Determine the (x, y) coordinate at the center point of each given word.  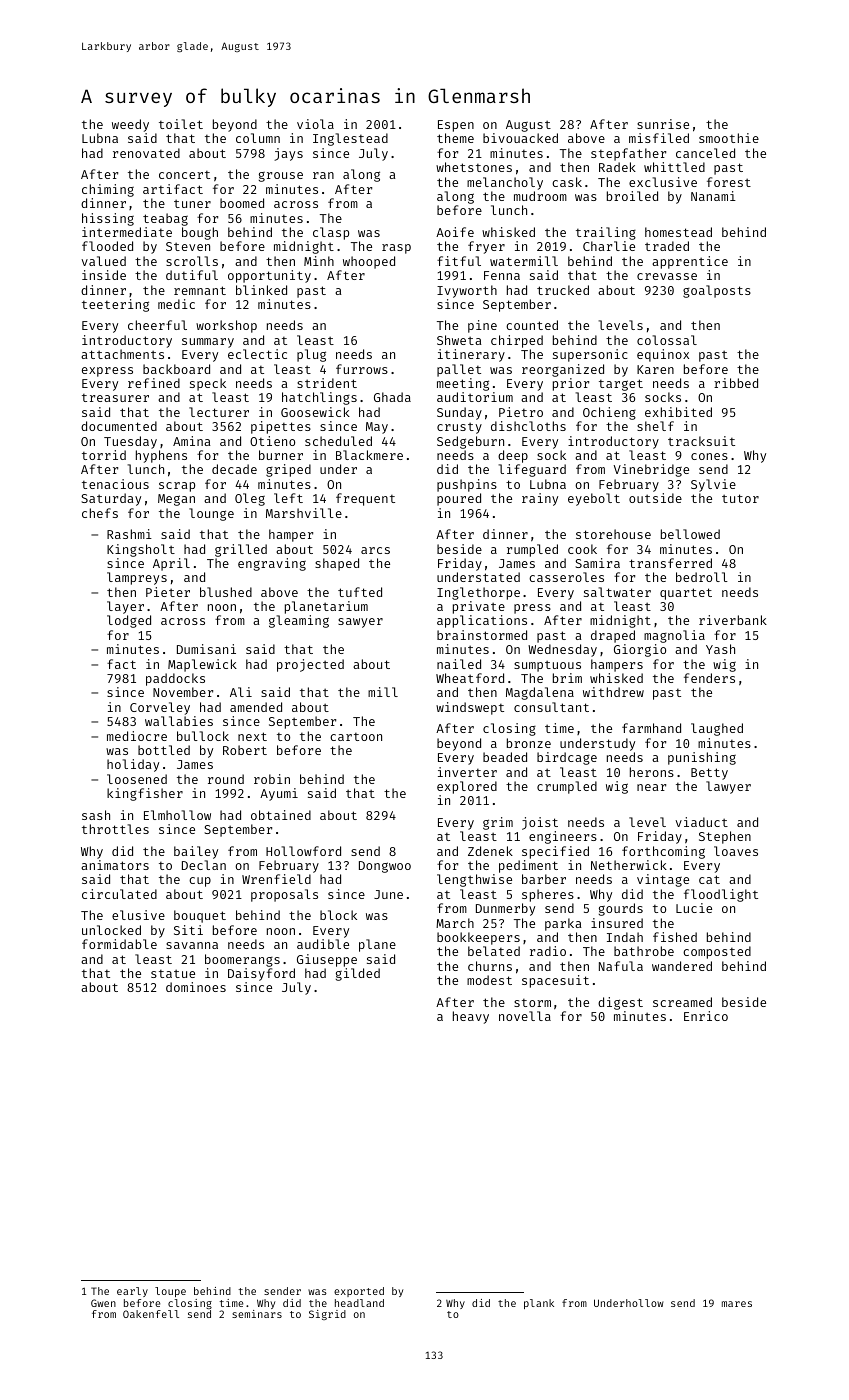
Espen (456, 126)
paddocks (175, 679)
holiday (133, 765)
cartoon (356, 737)
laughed (717, 729)
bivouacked (520, 138)
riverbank (733, 620)
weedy (130, 125)
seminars (257, 1314)
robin (272, 779)
